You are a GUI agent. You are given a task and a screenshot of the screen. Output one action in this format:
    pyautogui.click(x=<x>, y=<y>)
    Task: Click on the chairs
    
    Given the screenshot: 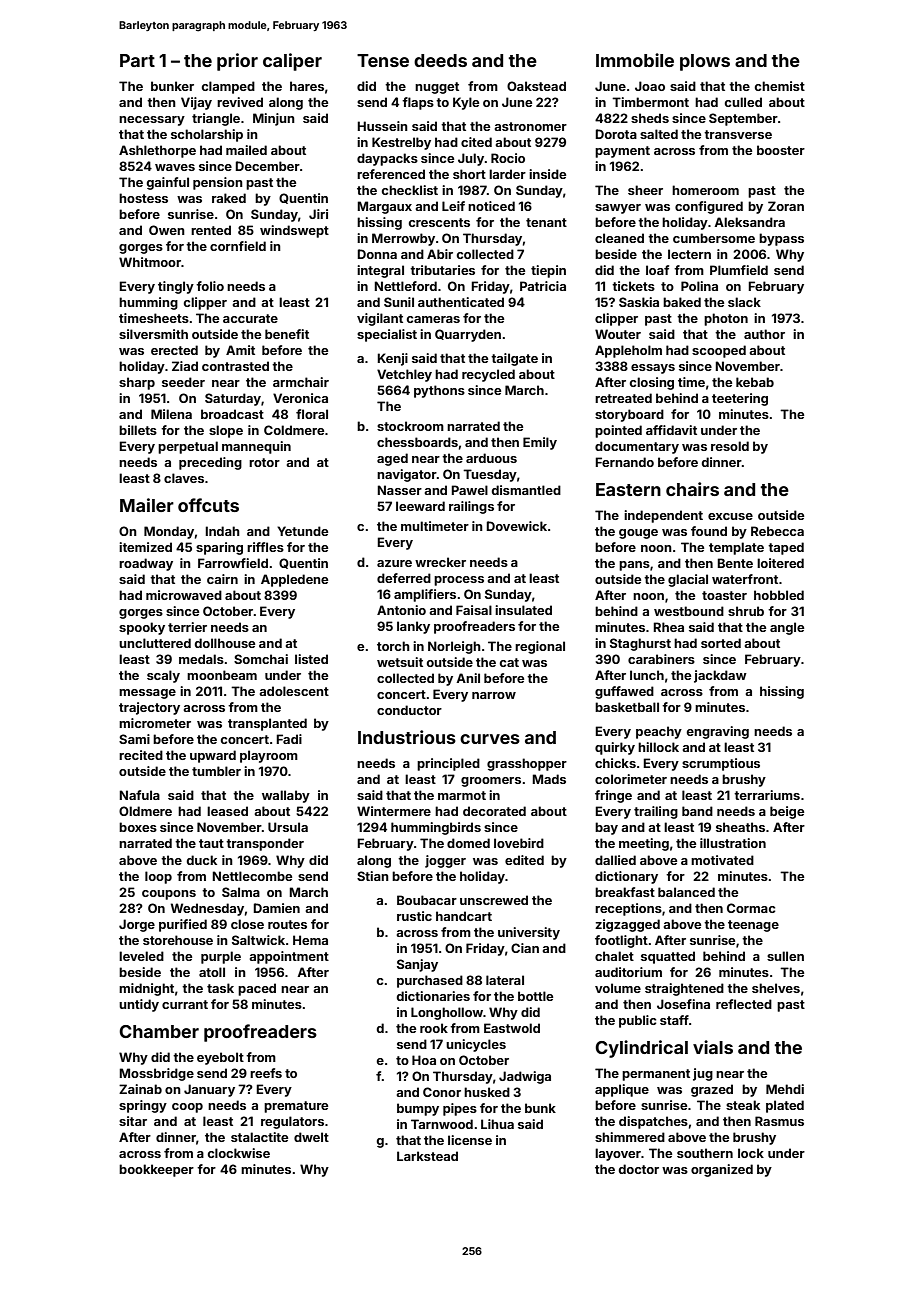 What is the action you would take?
    pyautogui.click(x=692, y=489)
